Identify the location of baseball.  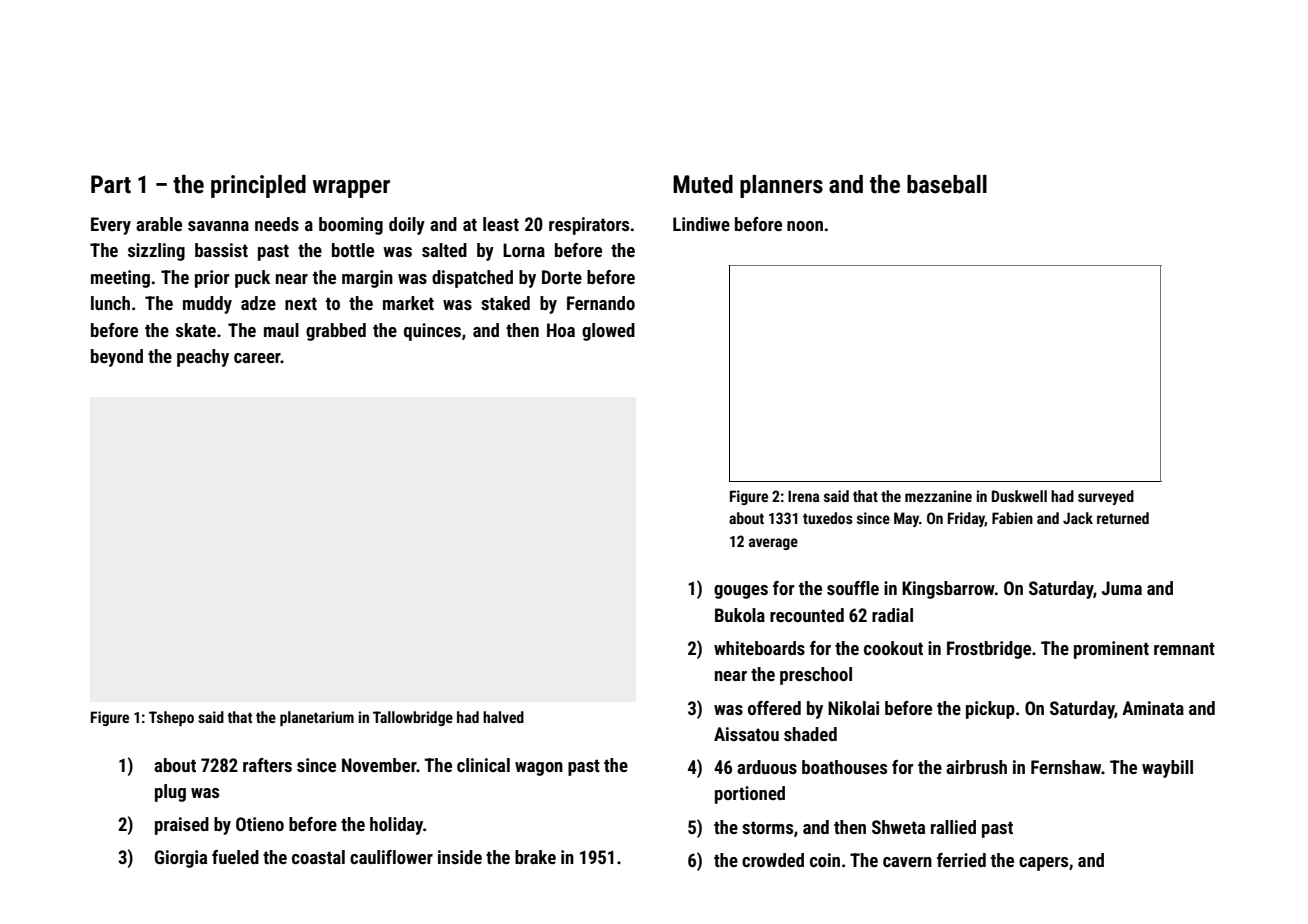
(947, 184).
